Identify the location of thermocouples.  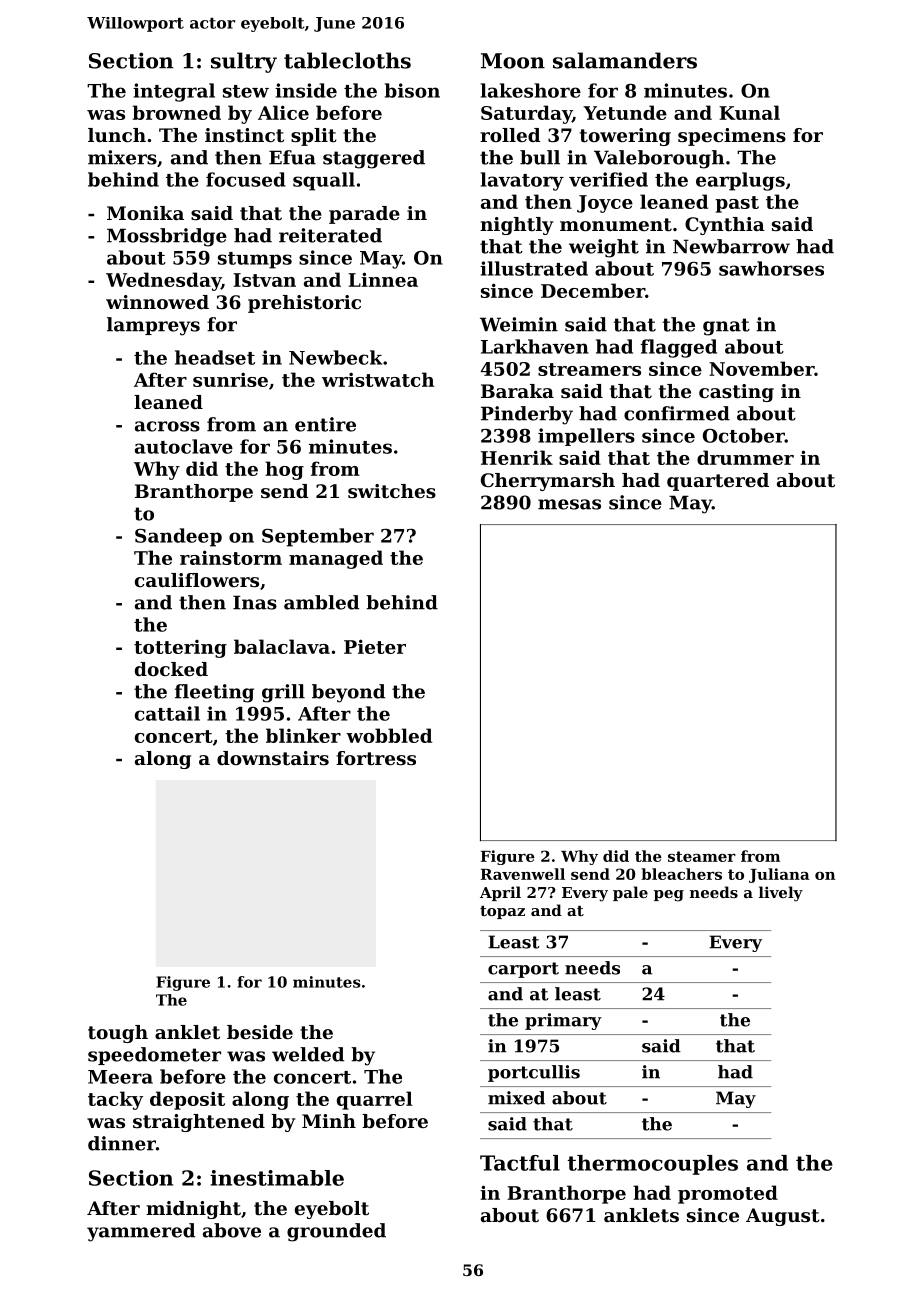
(652, 1165).
